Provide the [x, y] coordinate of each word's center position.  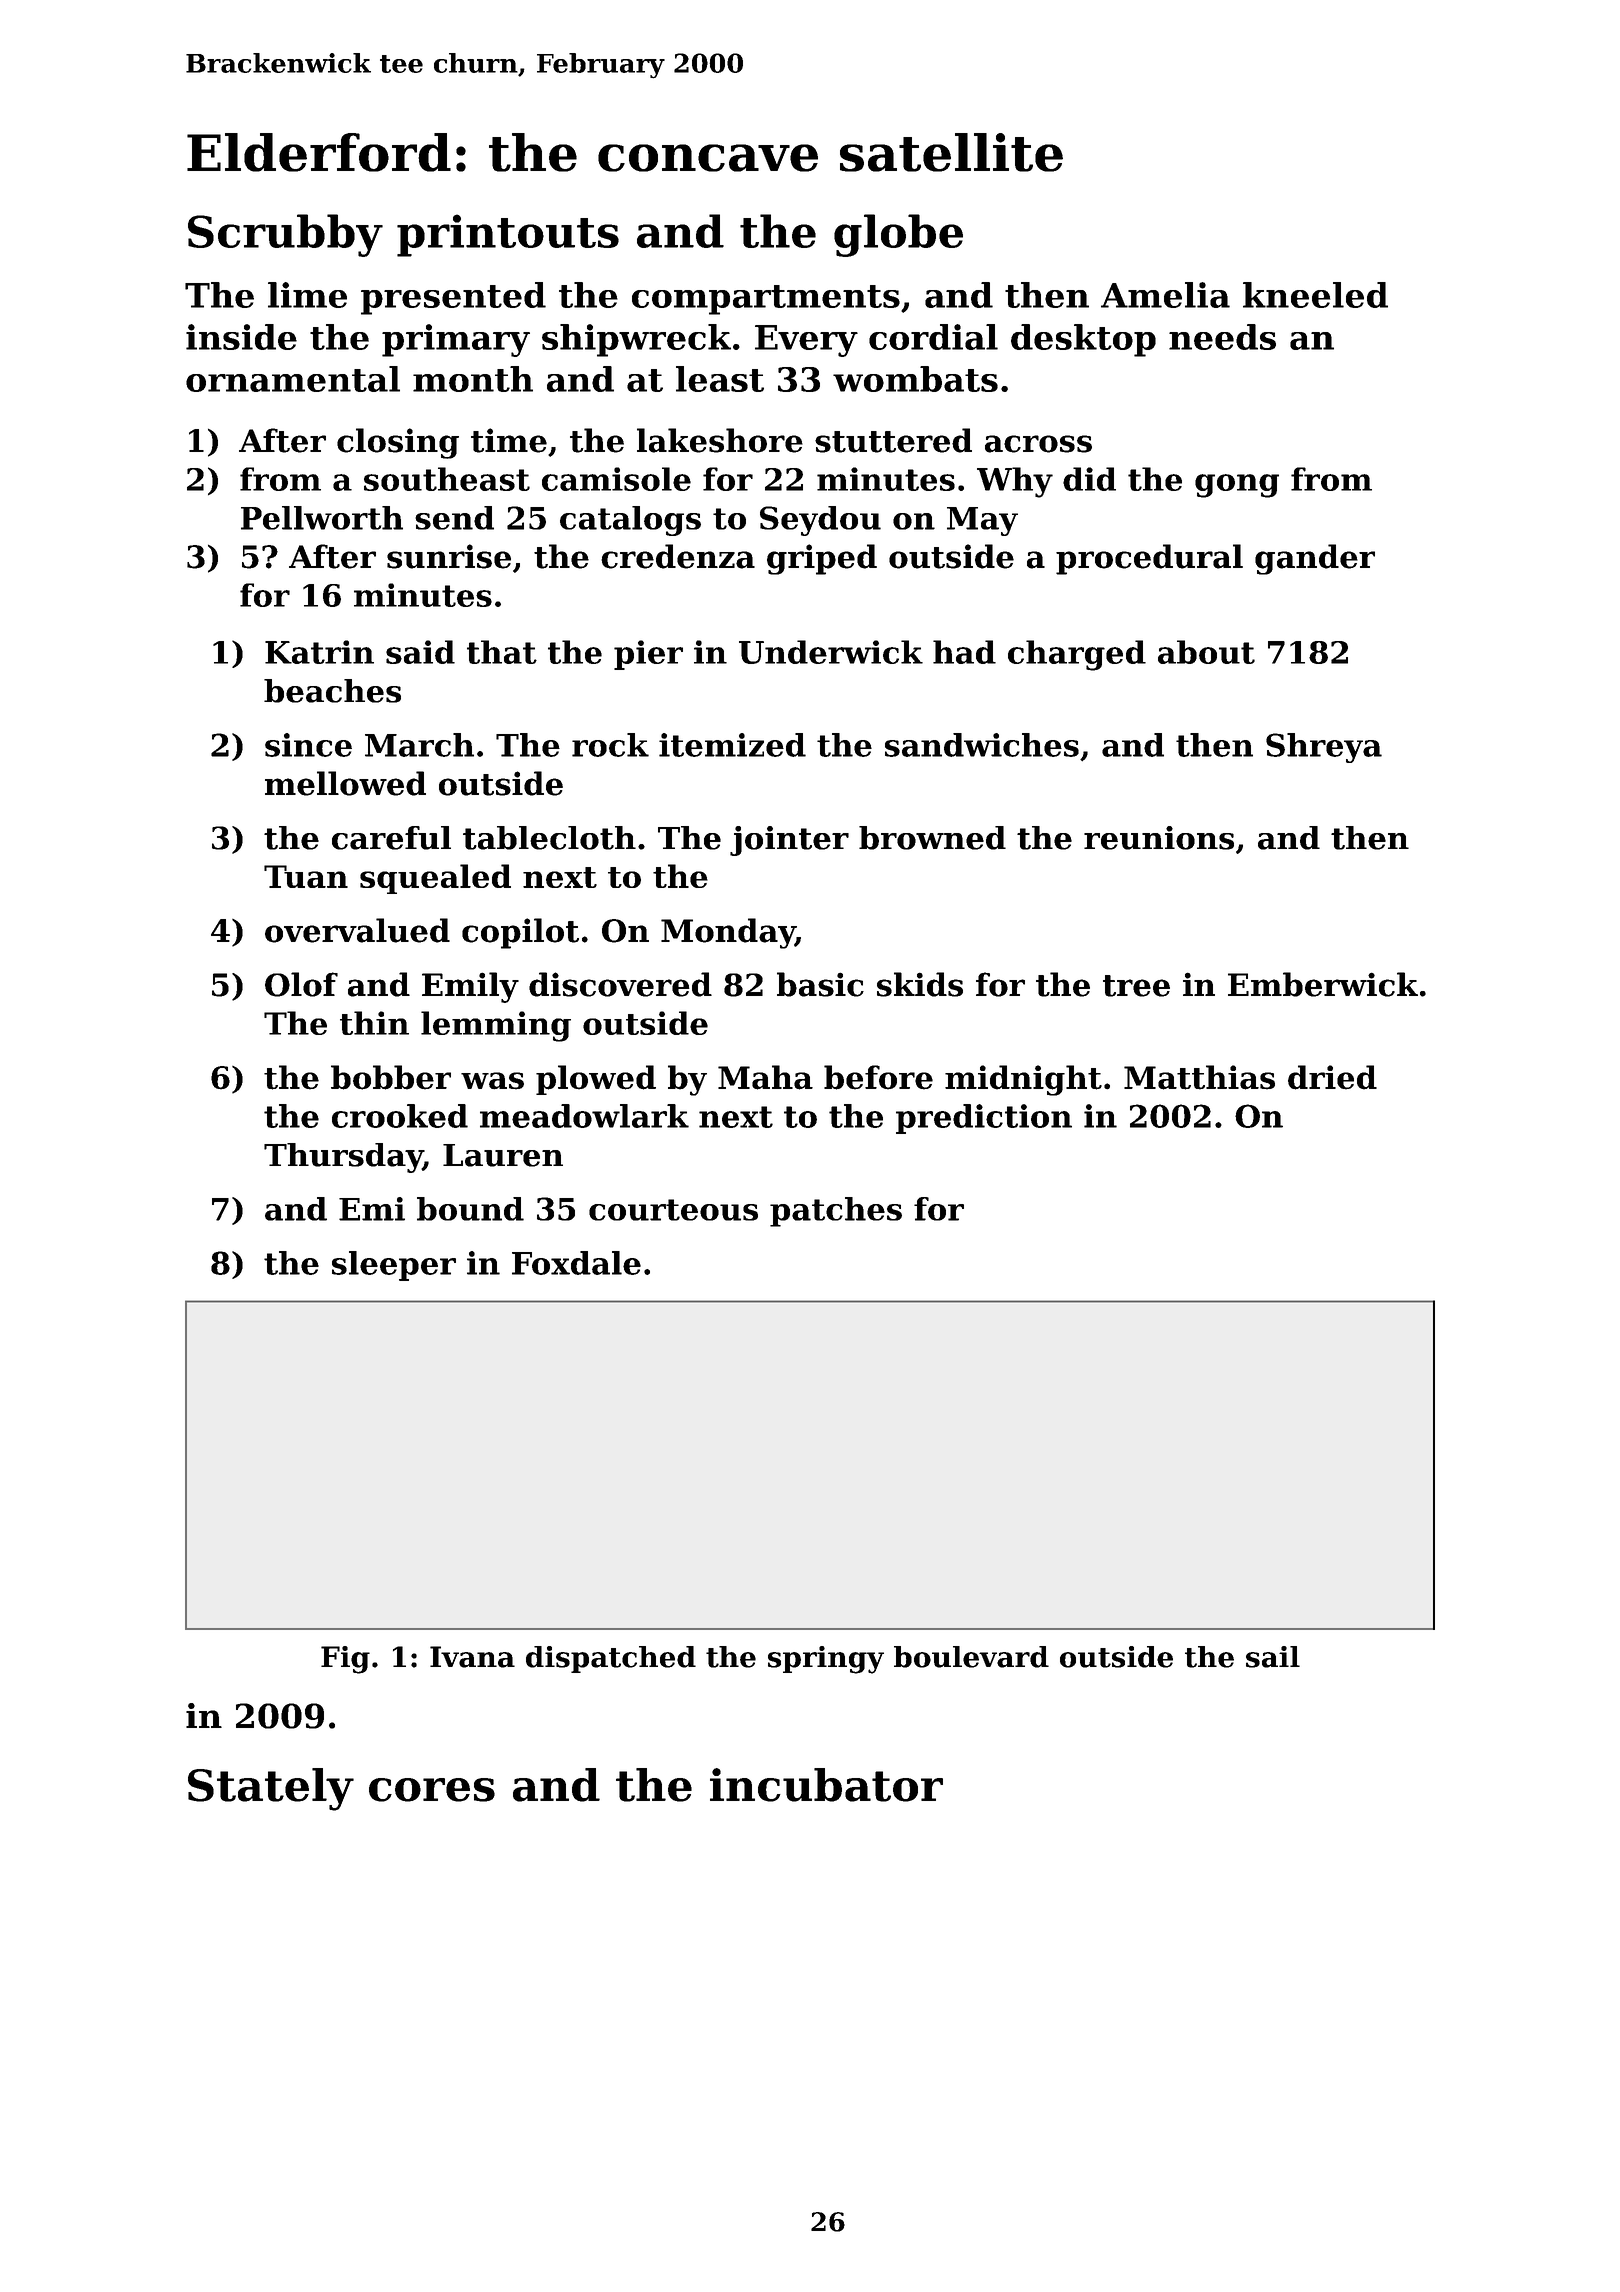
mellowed [345, 783]
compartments [766, 300]
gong [1237, 486]
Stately [271, 1789]
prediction [984, 1119]
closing [398, 443]
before [878, 1077]
